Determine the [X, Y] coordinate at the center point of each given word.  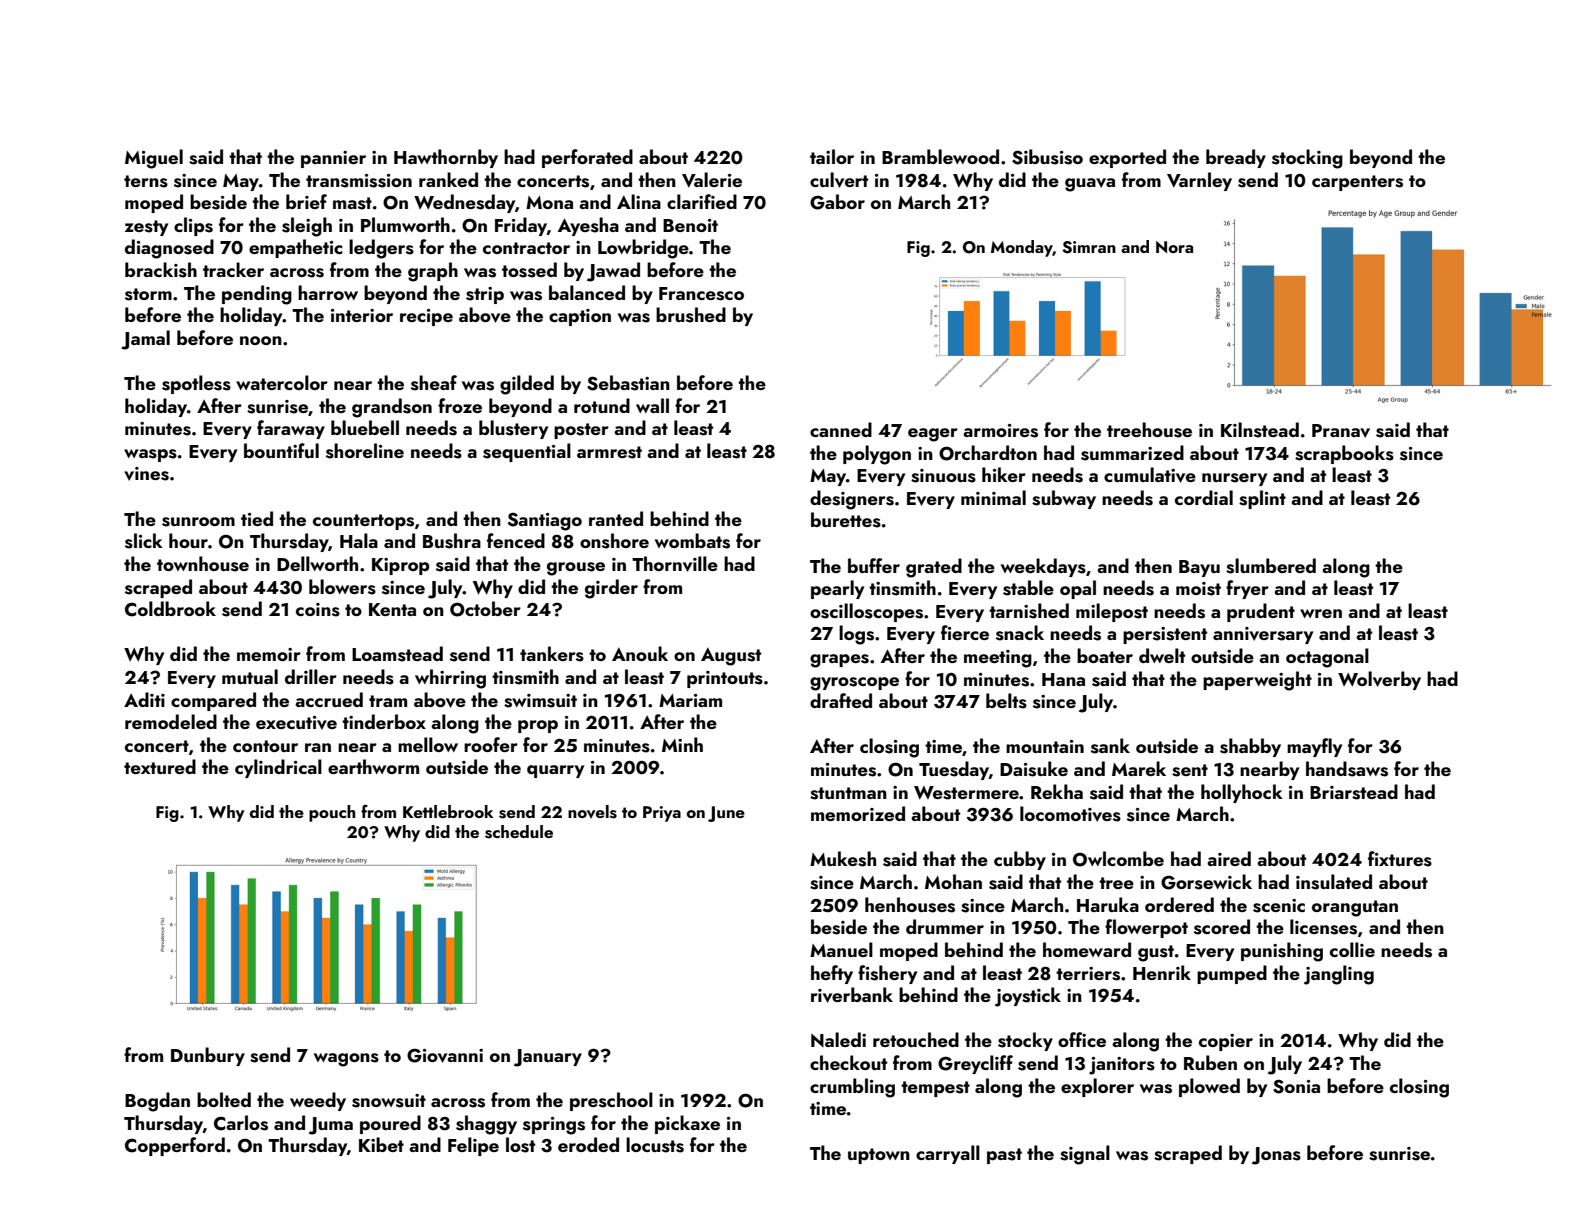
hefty [832, 974]
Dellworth [317, 563]
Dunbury [208, 1056]
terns [146, 181]
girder [611, 589]
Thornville [675, 564]
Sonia [1296, 1086]
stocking [1307, 159]
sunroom [198, 522]
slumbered [1271, 566]
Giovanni [445, 1055]
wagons [346, 1060]
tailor [832, 156]
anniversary [1263, 635]
